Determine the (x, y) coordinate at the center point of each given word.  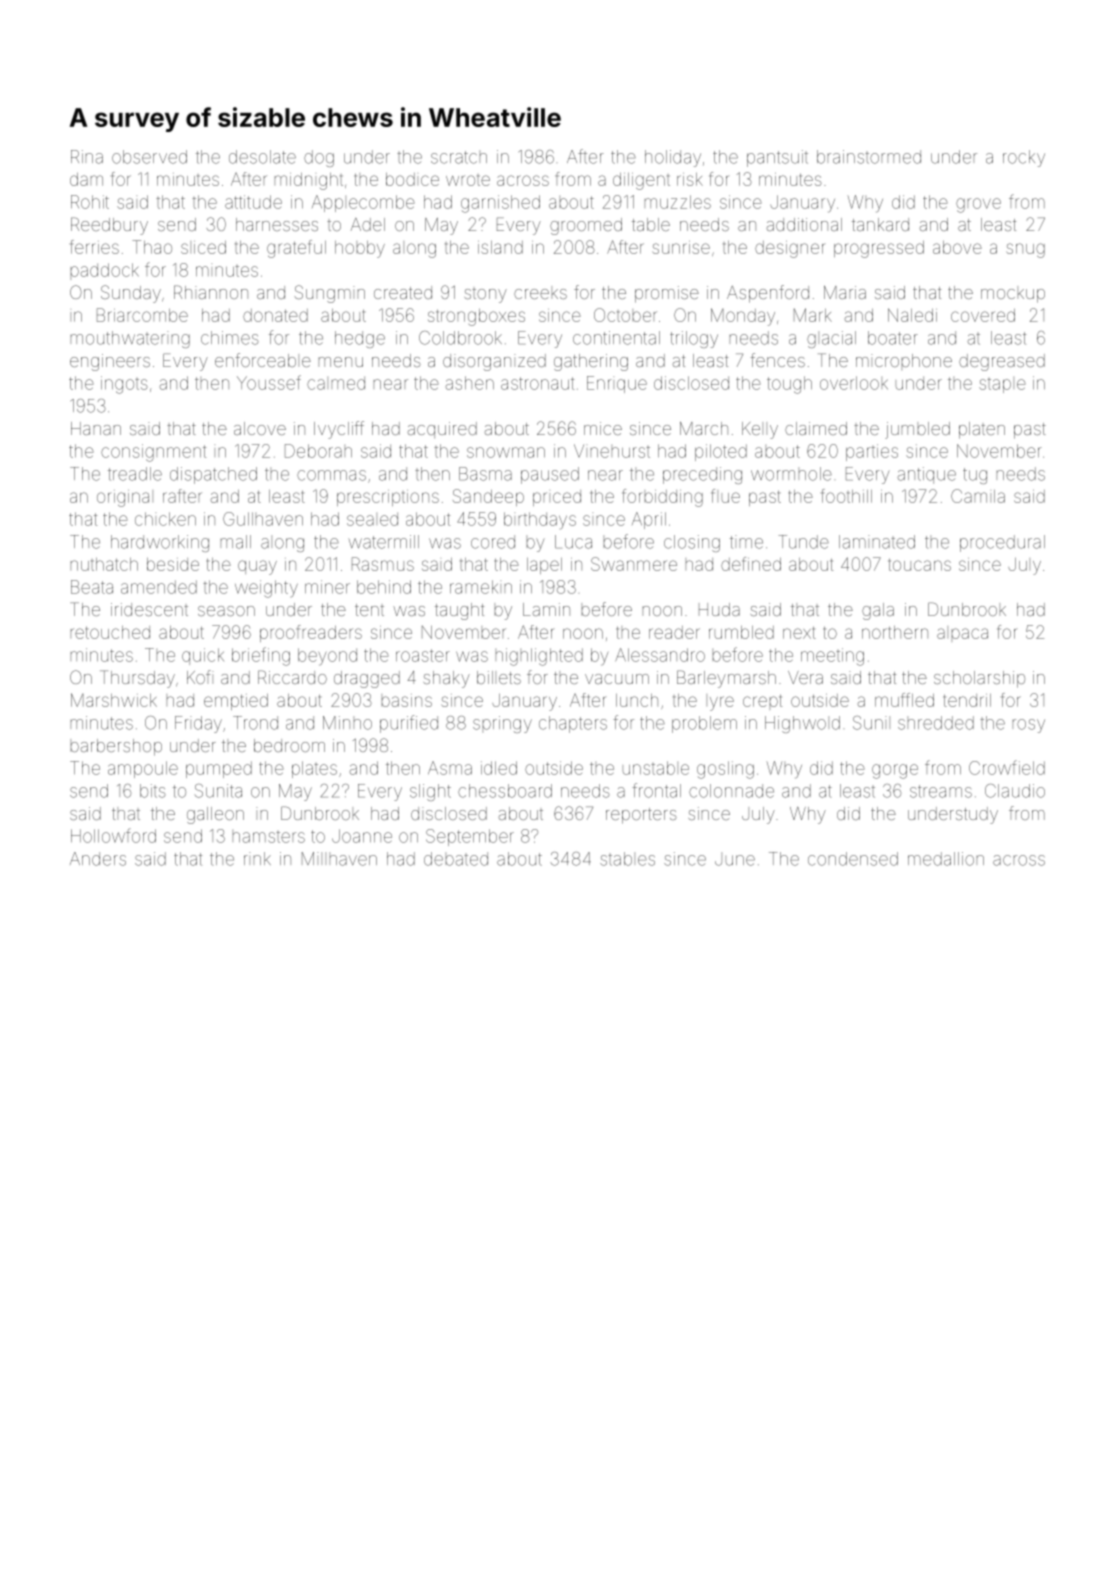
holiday (673, 158)
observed (149, 157)
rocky (1024, 158)
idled (499, 768)
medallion (946, 859)
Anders (98, 859)
